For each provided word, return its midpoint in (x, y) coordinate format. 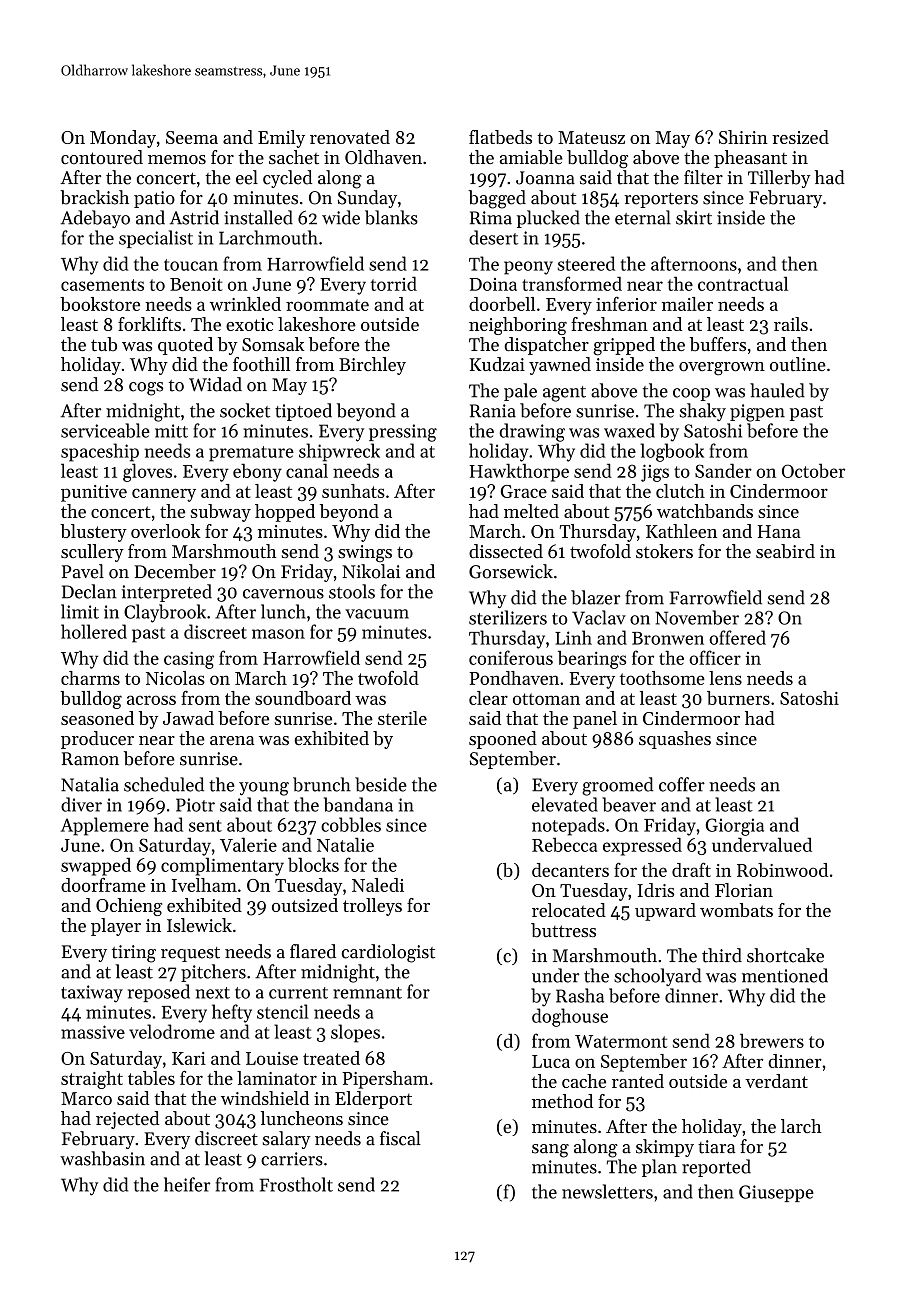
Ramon (90, 759)
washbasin (102, 1158)
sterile (402, 718)
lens (725, 678)
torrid (394, 283)
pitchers (213, 973)
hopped (285, 513)
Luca (551, 1061)
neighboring (518, 326)
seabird (785, 551)
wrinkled (245, 304)
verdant (776, 1081)
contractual (743, 283)
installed (258, 217)
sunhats (353, 491)
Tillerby (779, 179)
